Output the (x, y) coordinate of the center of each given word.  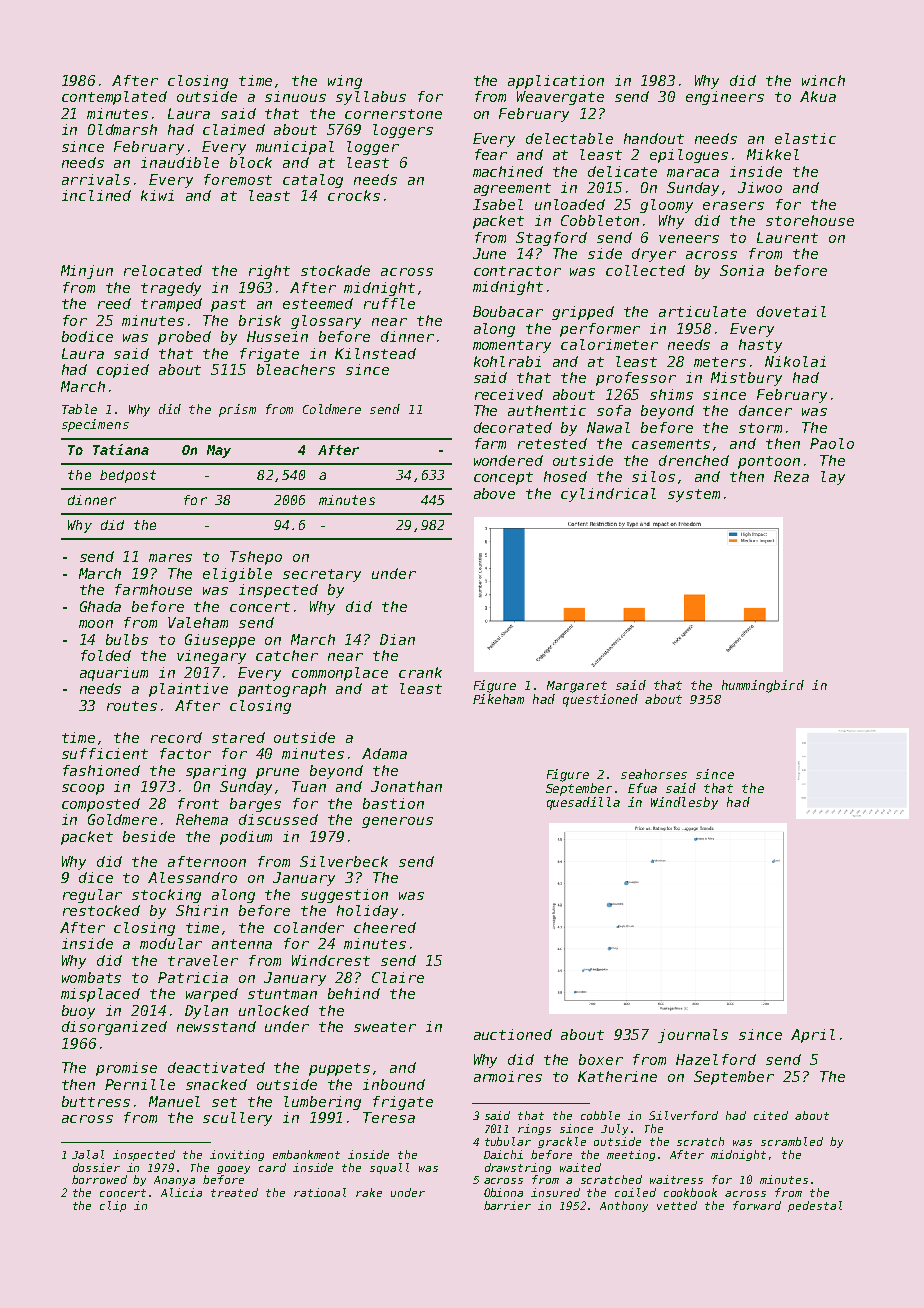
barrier (507, 1205)
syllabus (371, 98)
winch (823, 80)
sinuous (295, 96)
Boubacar (508, 311)
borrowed (99, 1179)
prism (237, 410)
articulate (702, 311)
